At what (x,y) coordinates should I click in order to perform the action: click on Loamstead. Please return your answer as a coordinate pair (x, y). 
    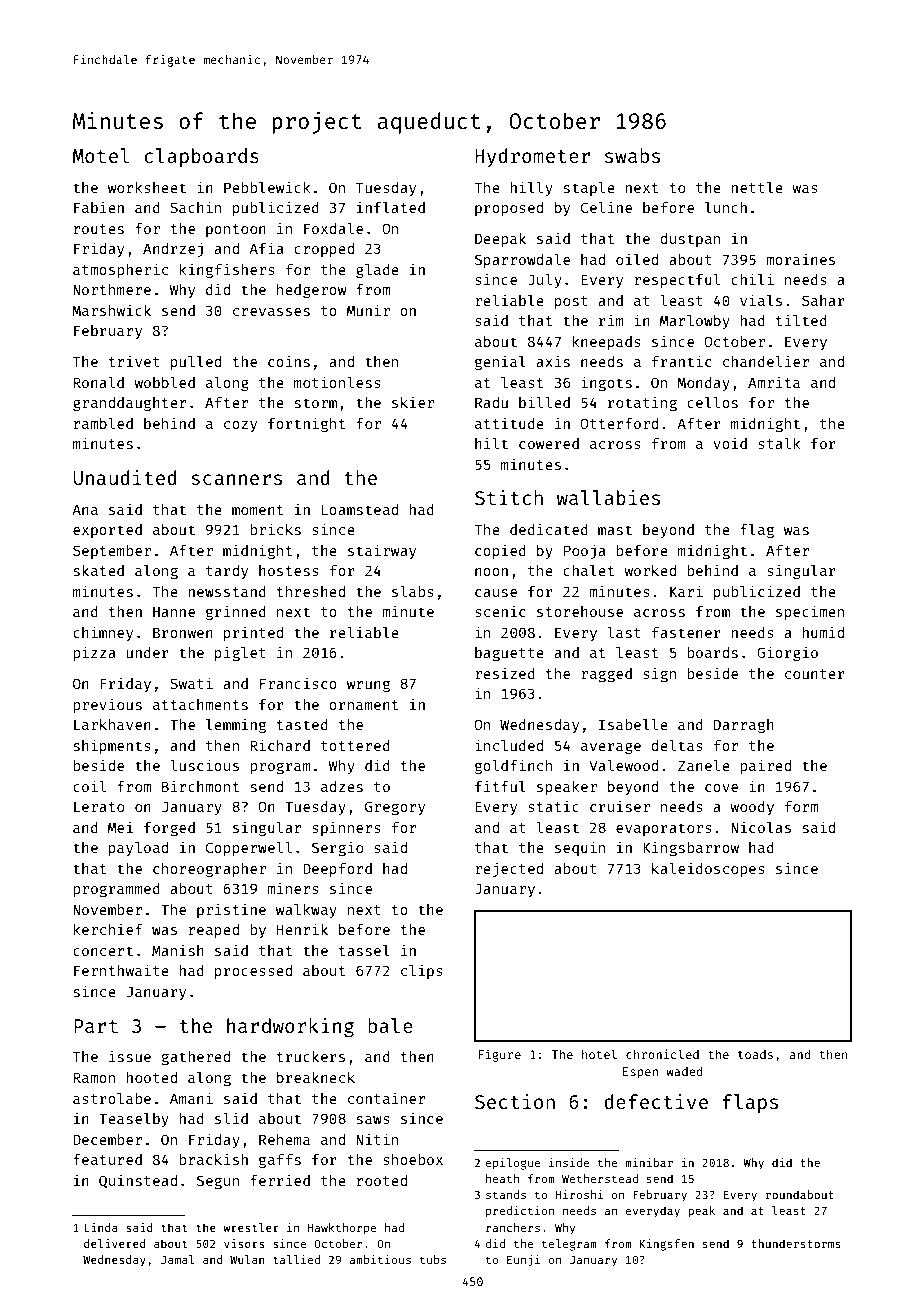
    Looking at the image, I should click on (360, 509).
